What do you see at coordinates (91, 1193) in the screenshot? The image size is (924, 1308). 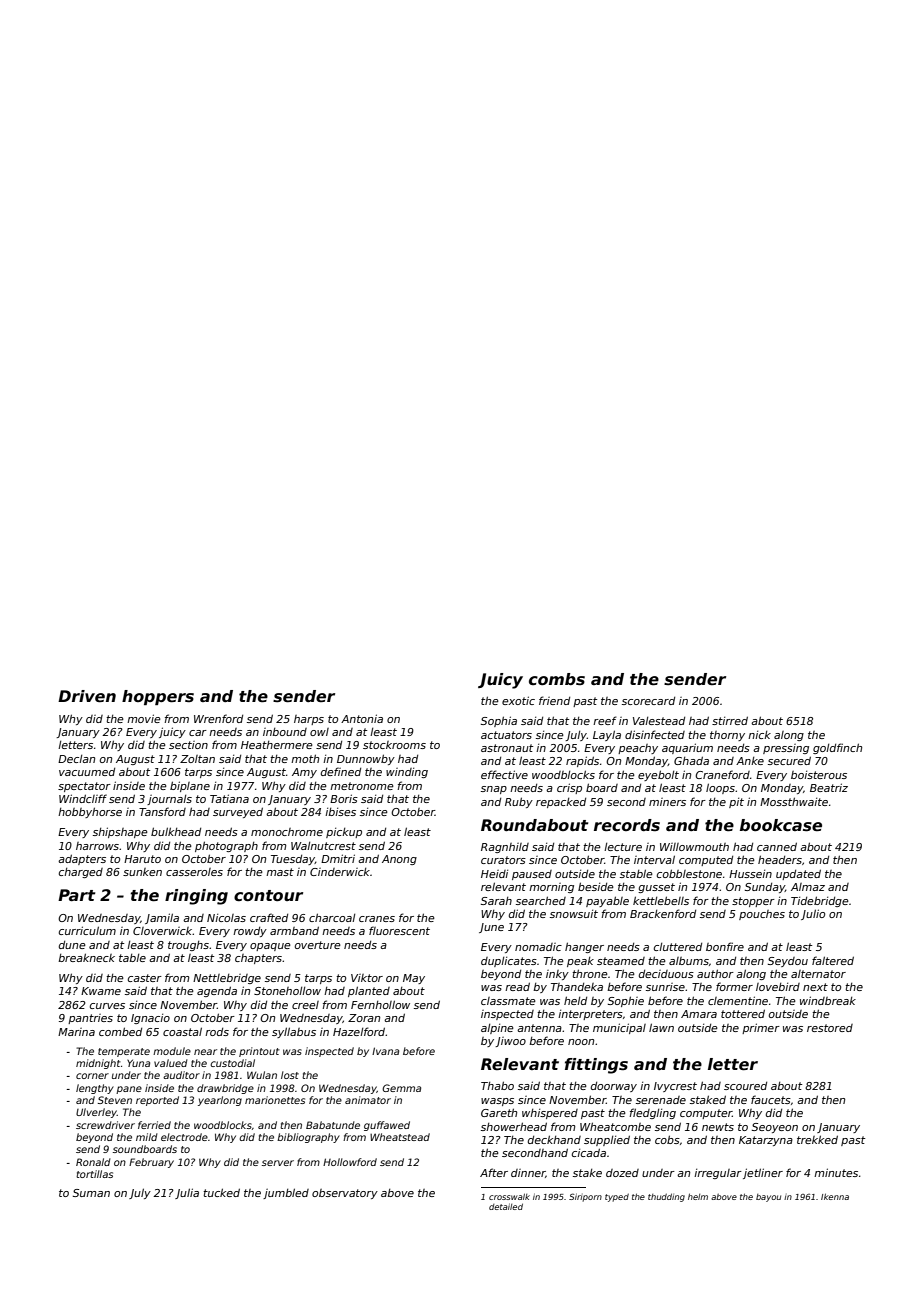 I see `Suman` at bounding box center [91, 1193].
